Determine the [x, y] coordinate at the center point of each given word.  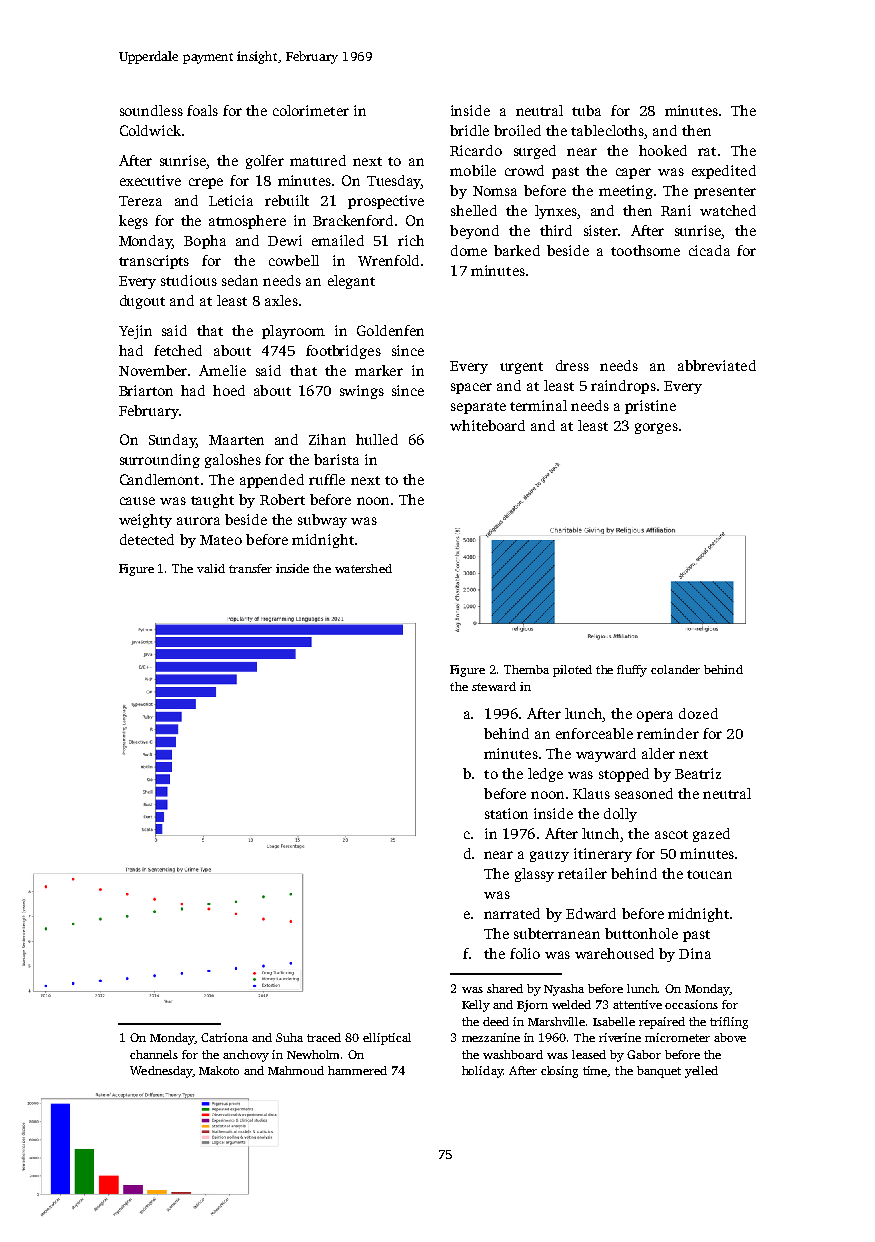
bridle [469, 130]
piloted [572, 671]
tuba [586, 110]
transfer [250, 568]
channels [154, 1054]
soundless [151, 110]
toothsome [645, 250]
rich [411, 240]
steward [494, 686]
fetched [178, 350]
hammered [357, 1070]
